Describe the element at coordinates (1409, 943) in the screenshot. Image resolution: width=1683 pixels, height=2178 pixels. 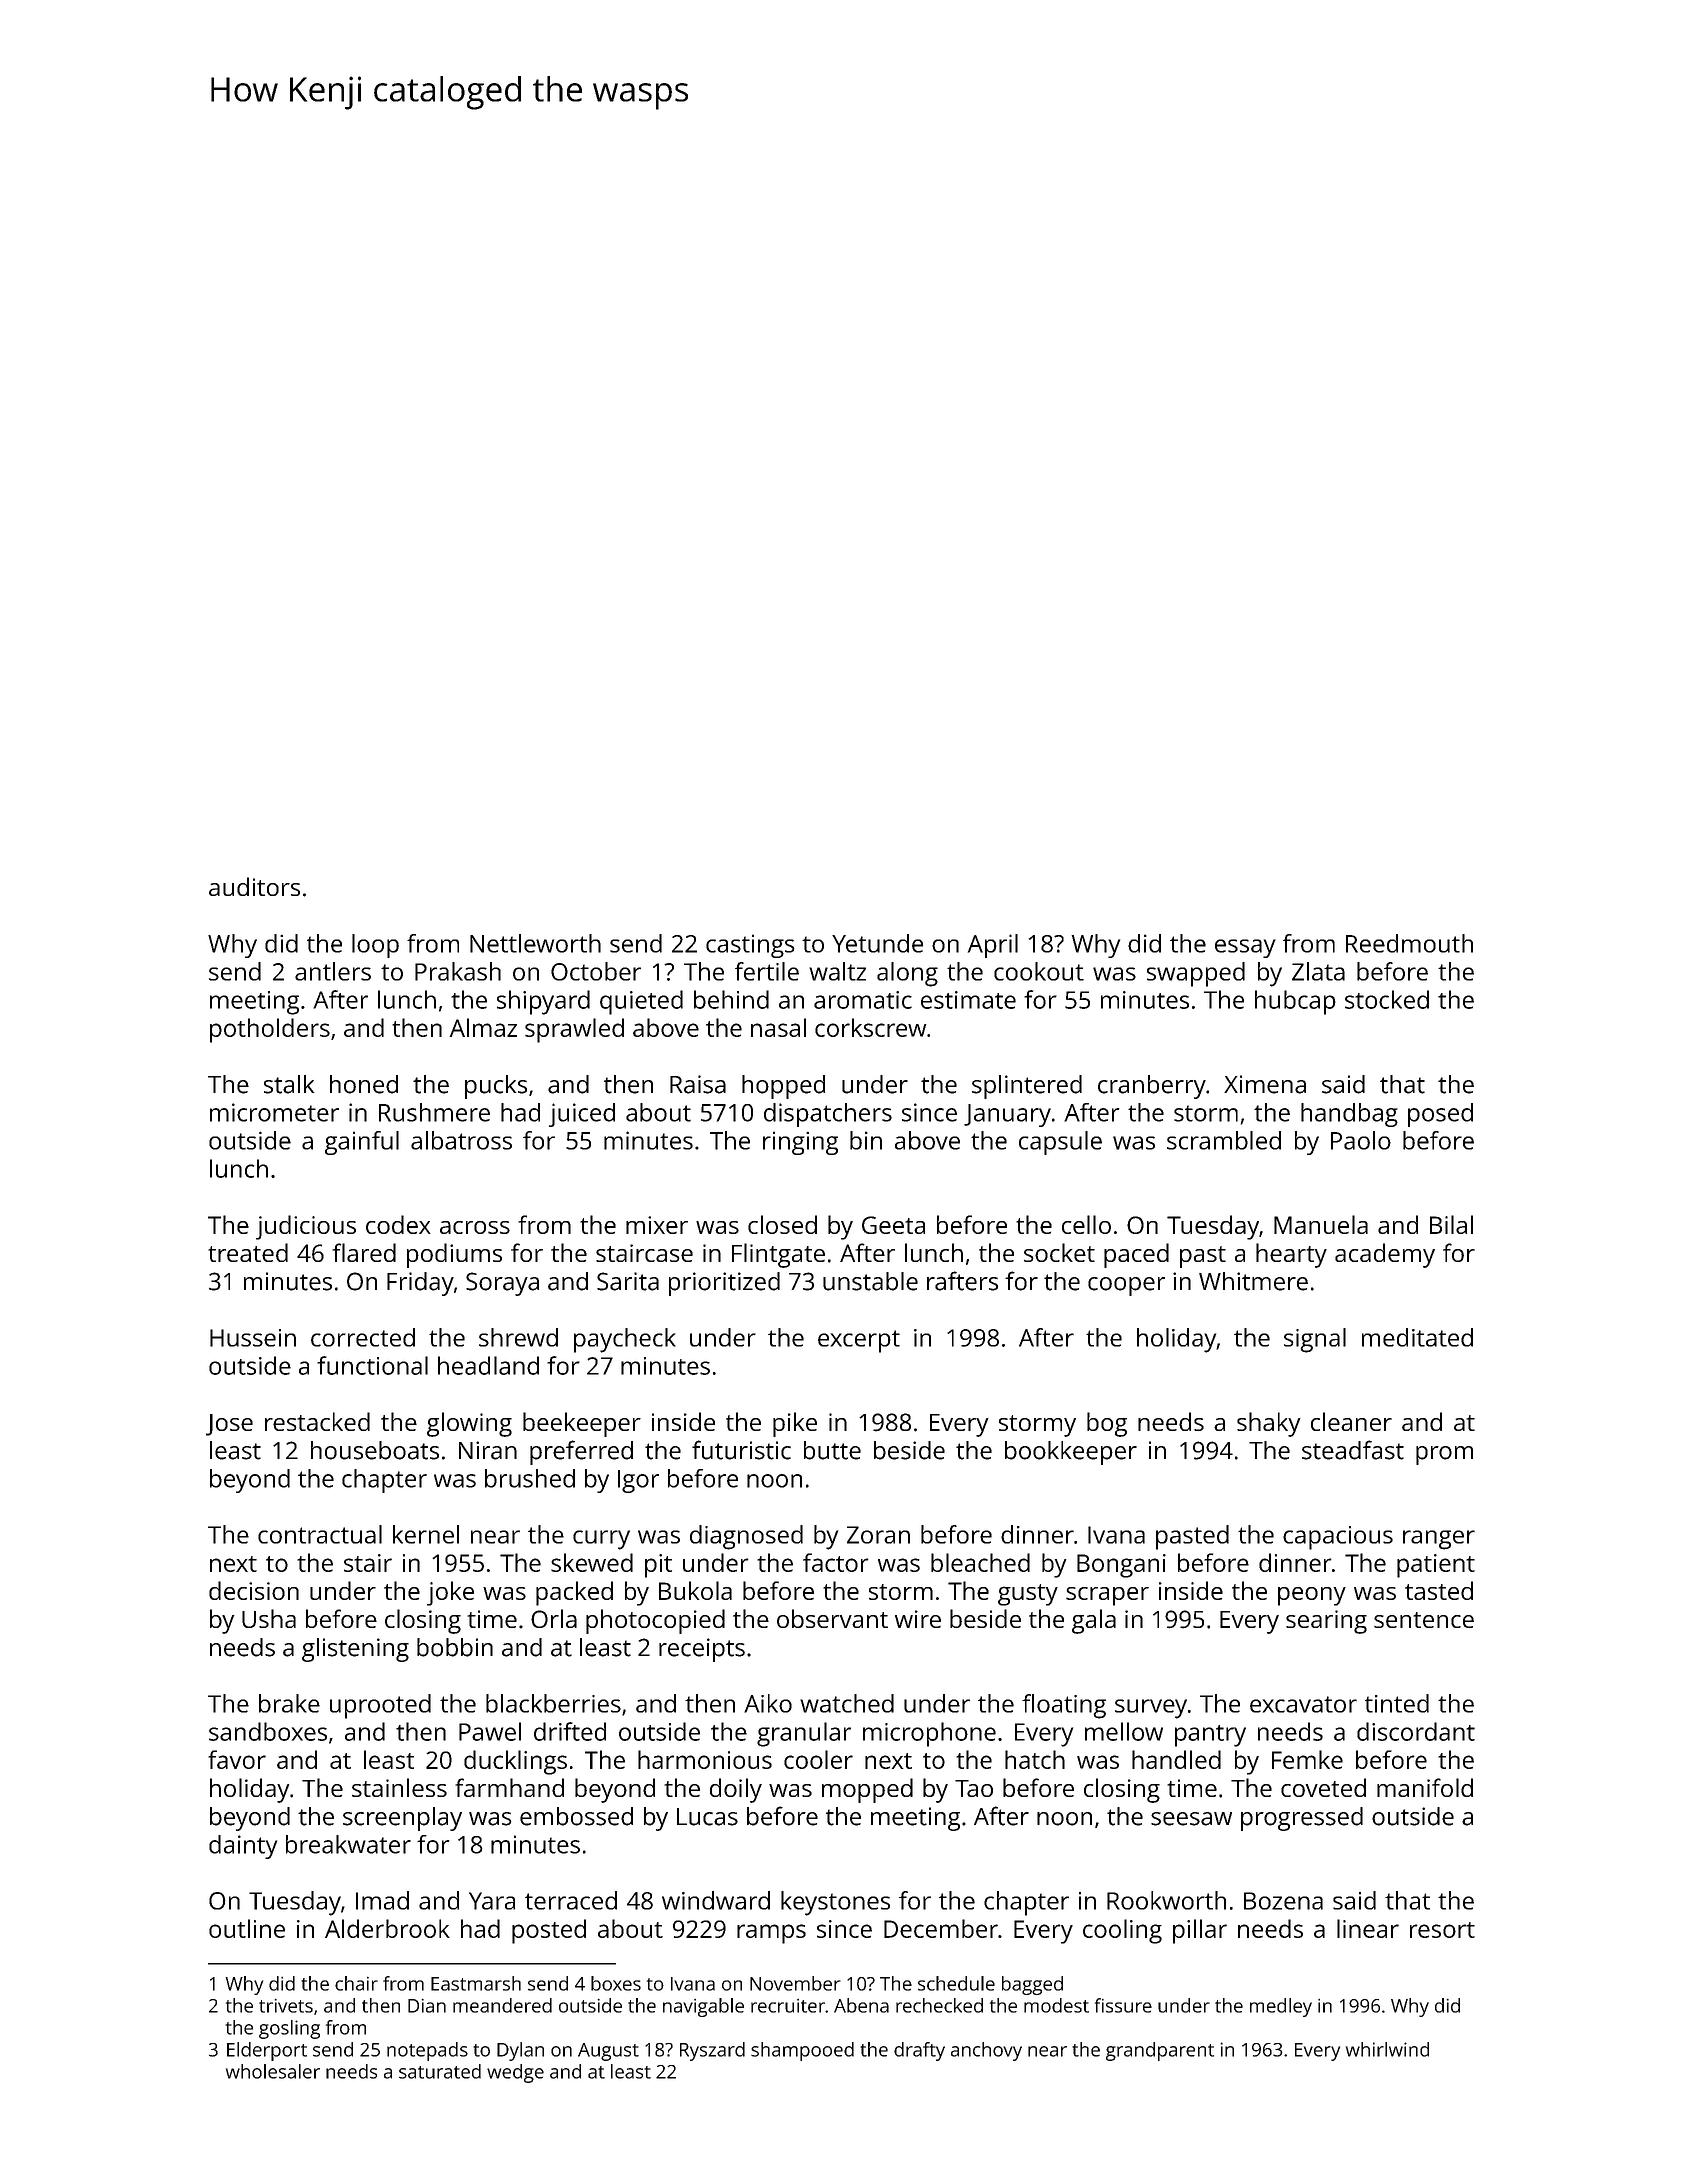
I see `Reedmouth` at that location.
